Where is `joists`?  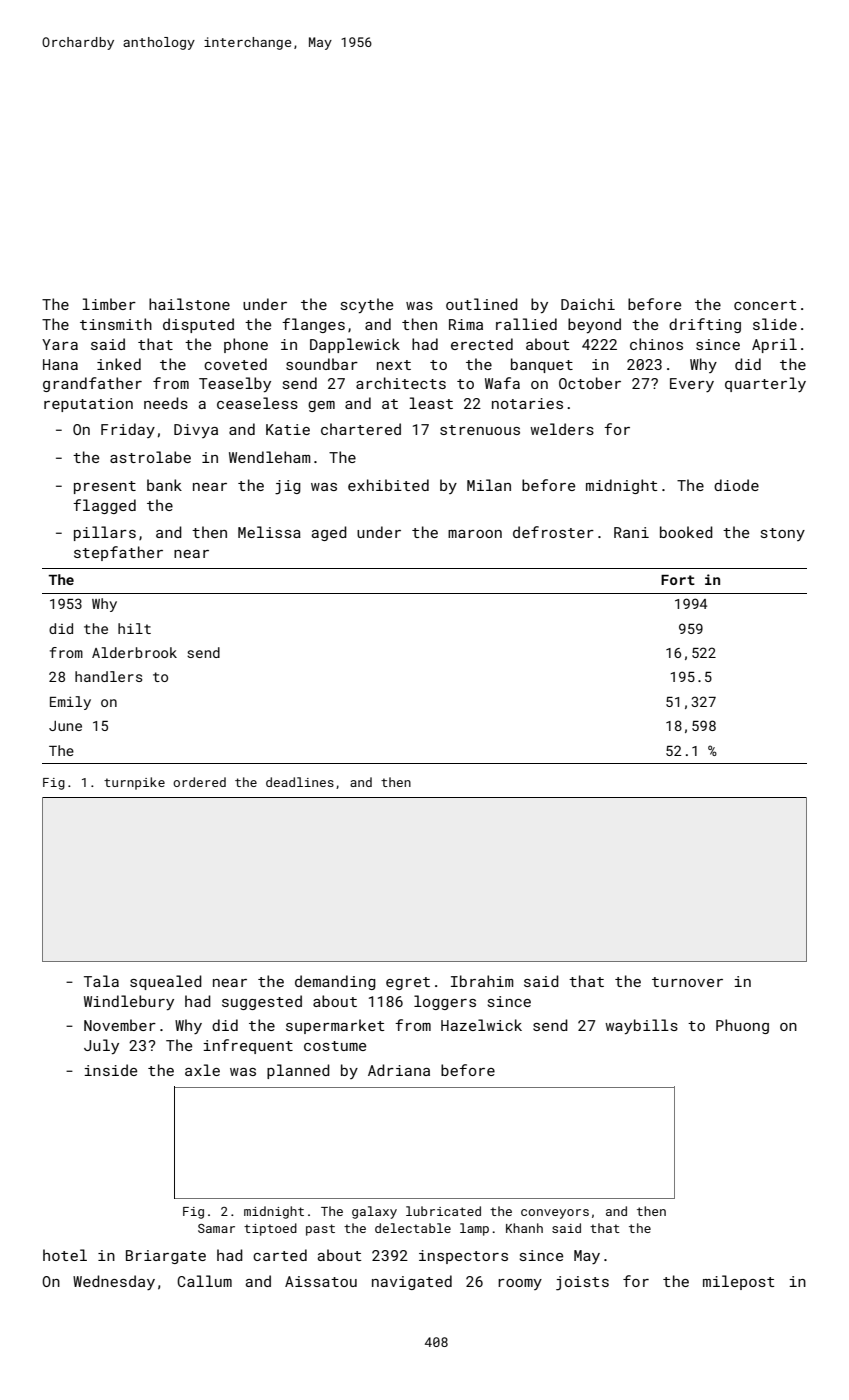
joists is located at coordinates (582, 1283).
